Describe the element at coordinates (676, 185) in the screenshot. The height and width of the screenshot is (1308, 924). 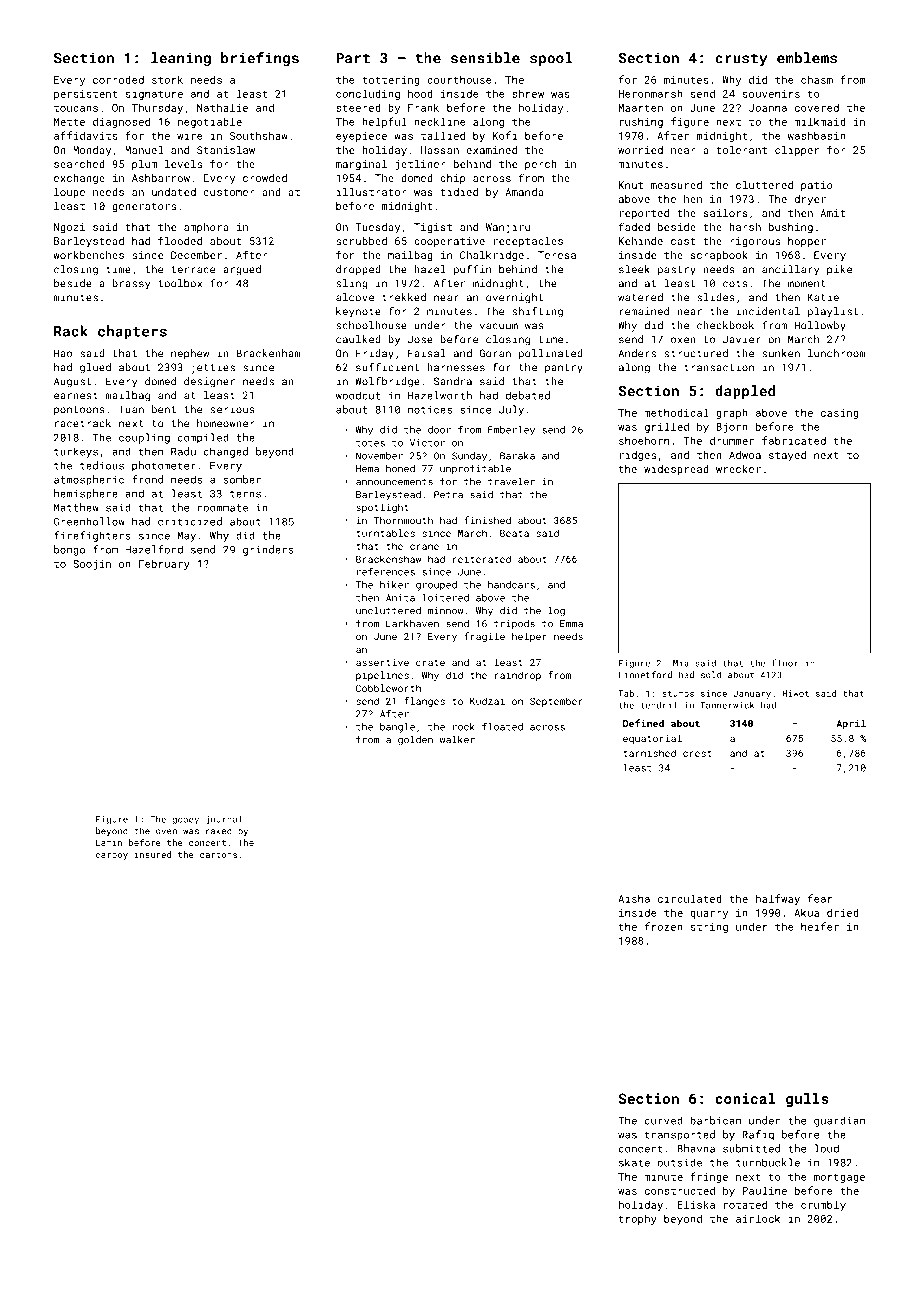
I see `measured` at that location.
